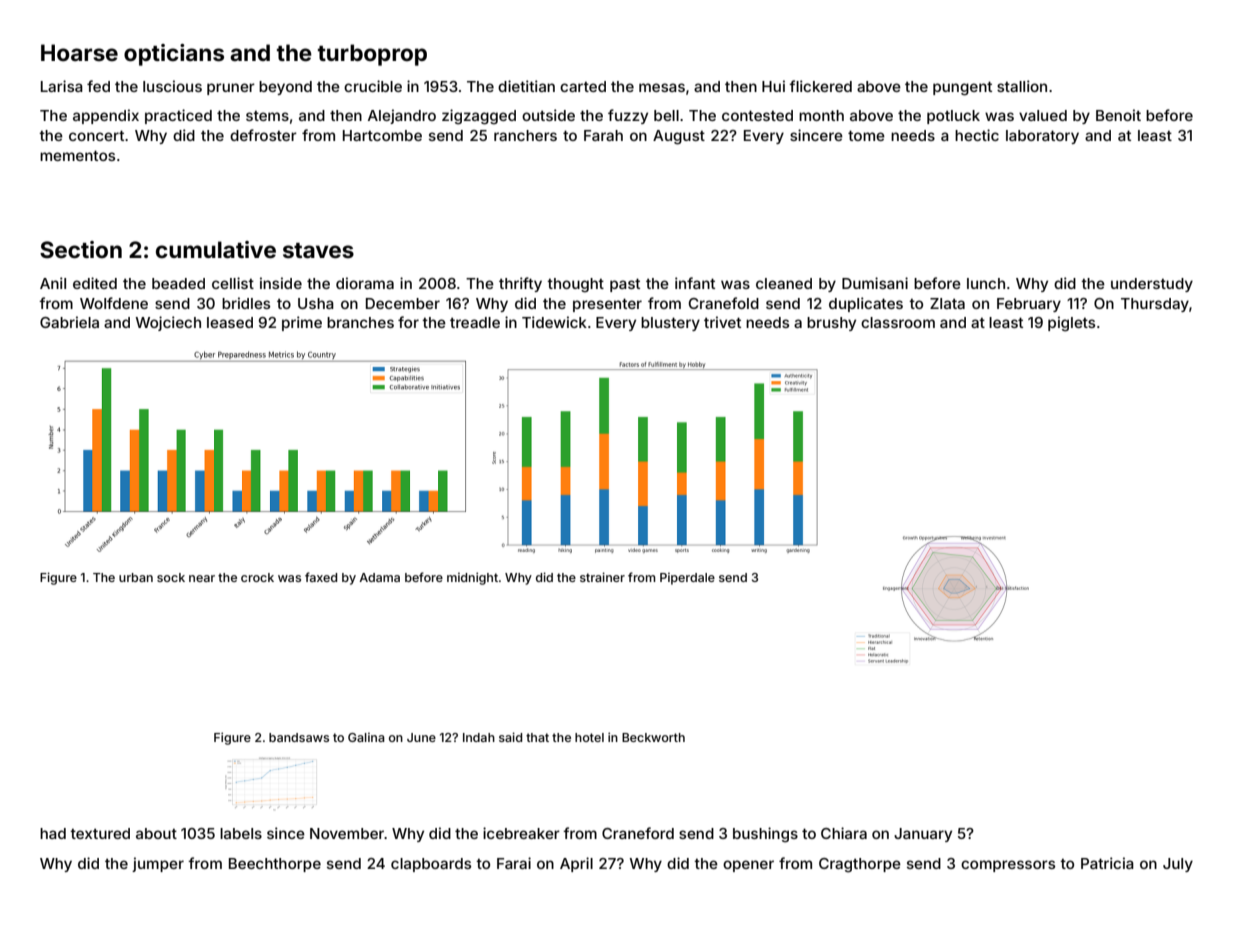  Describe the element at coordinates (1022, 86) in the document. I see `stallion` at that location.
